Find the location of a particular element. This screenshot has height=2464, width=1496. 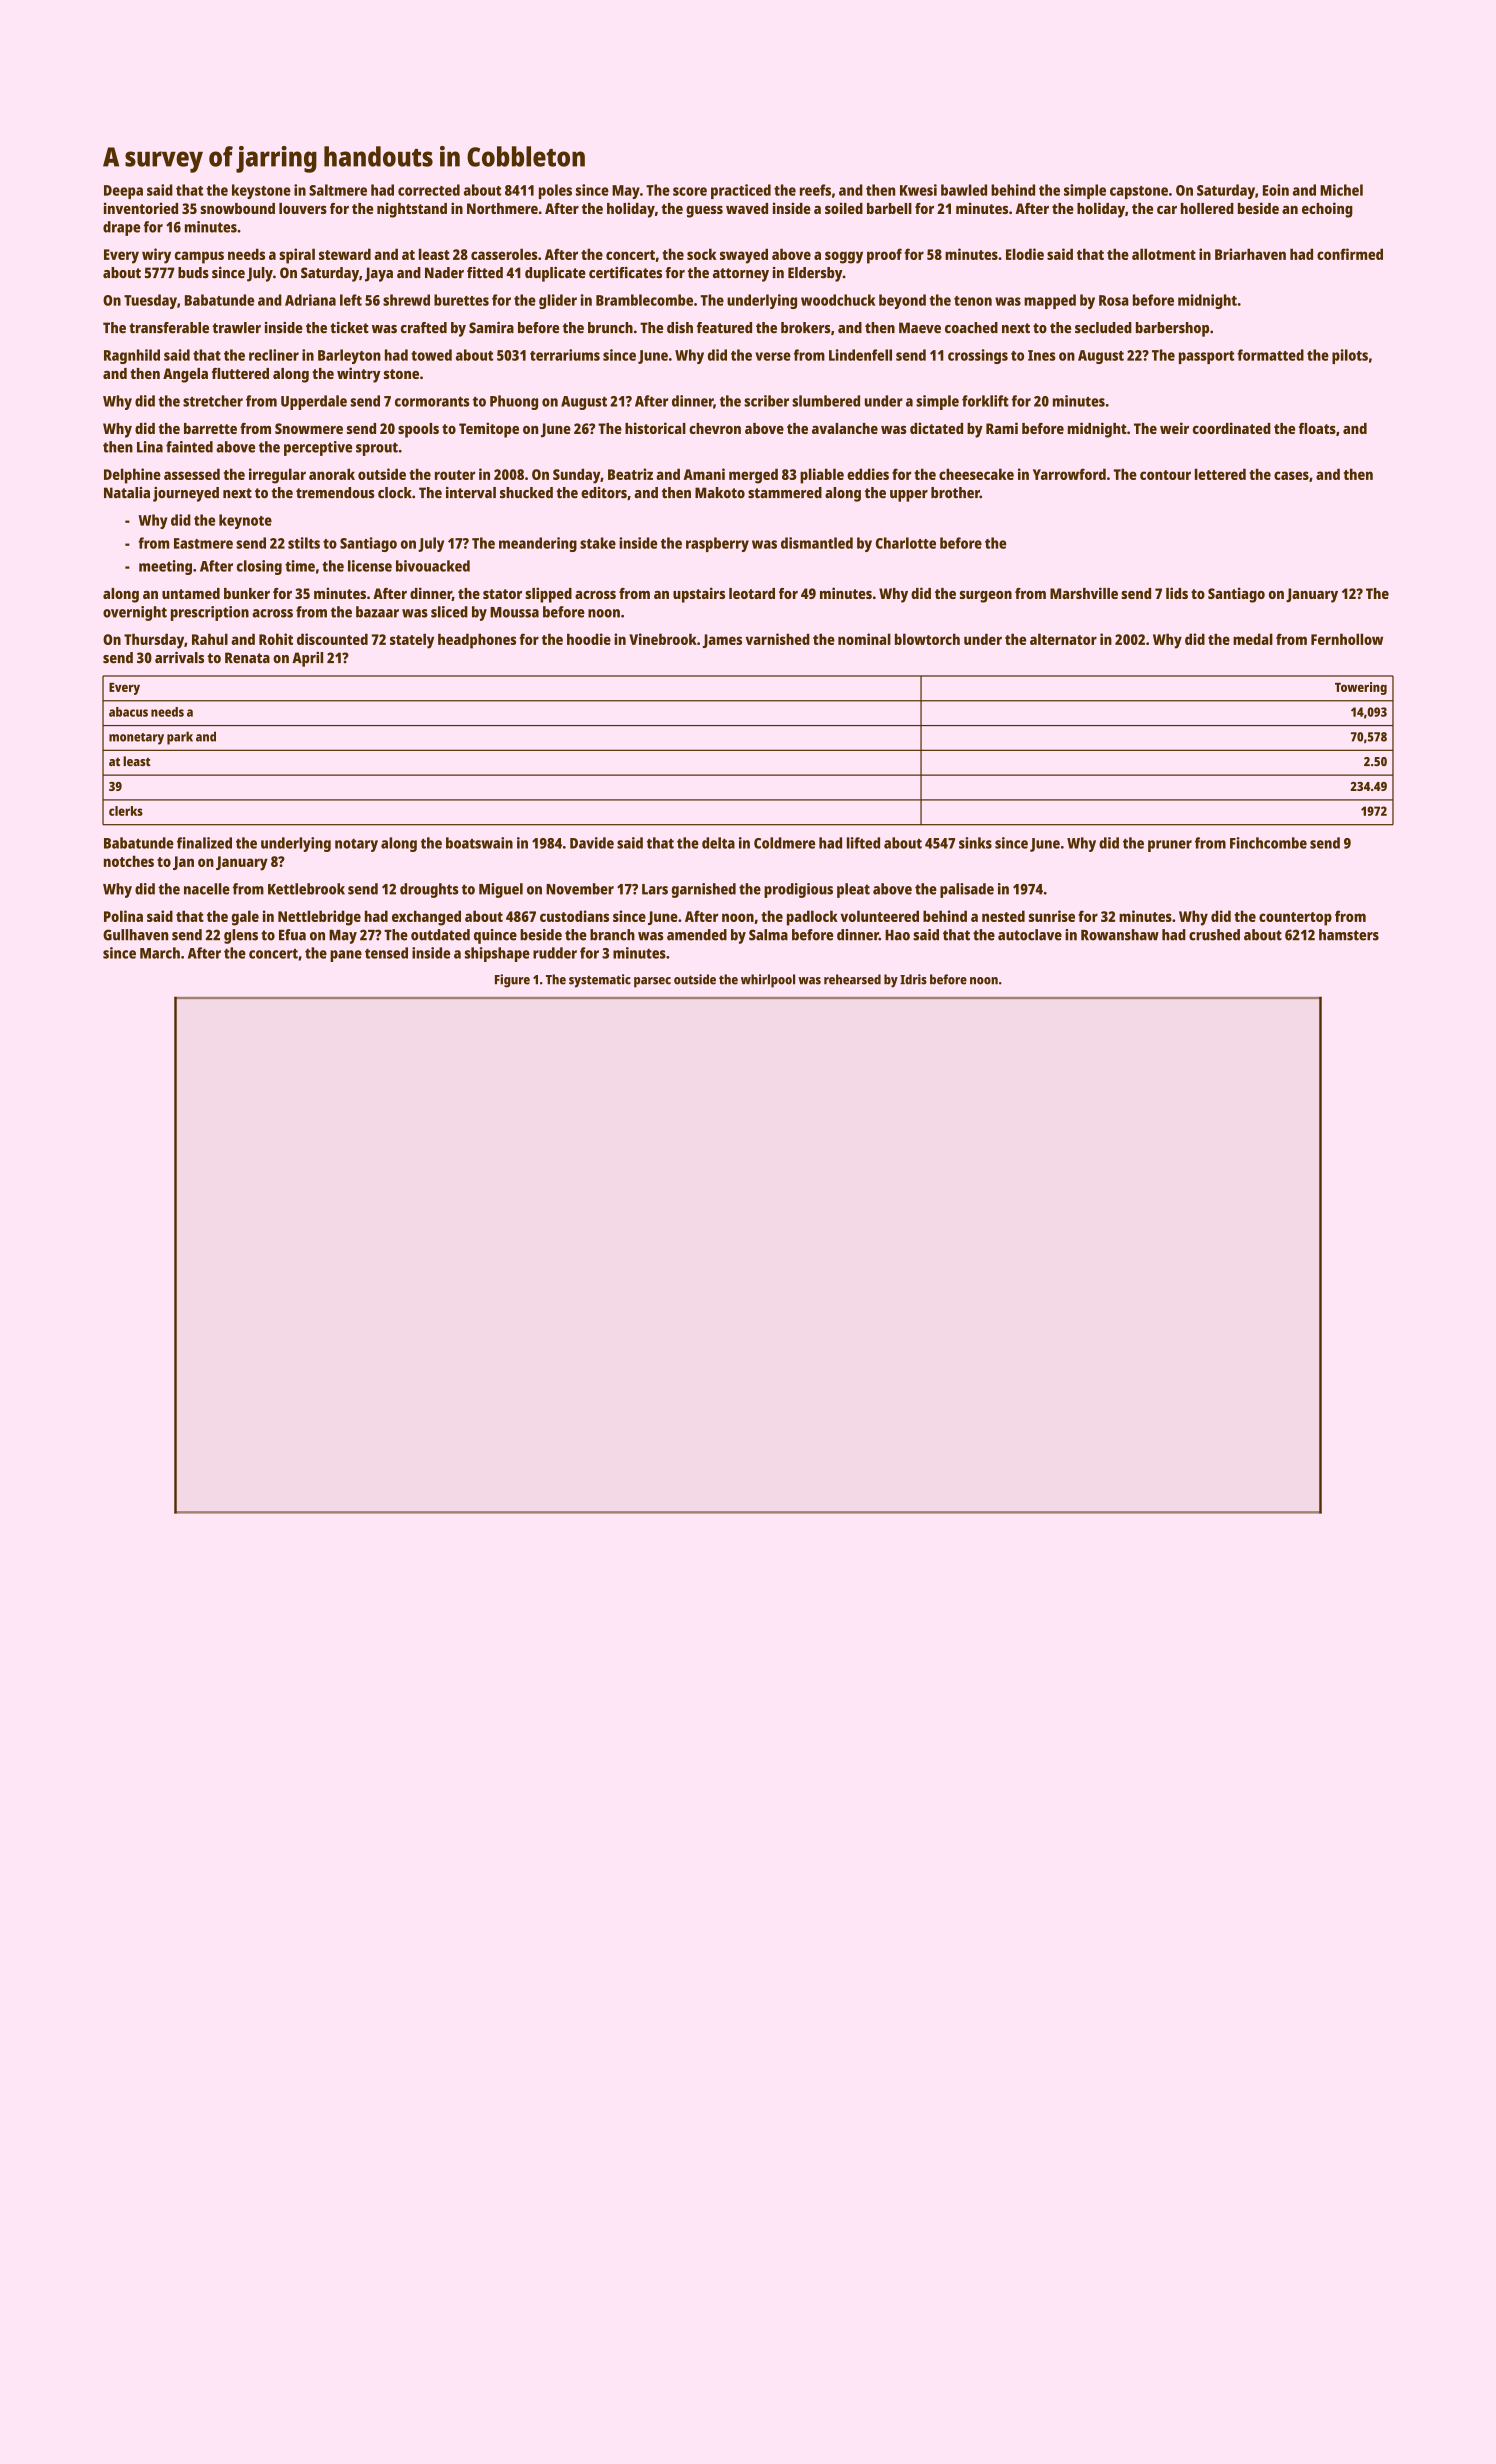

Saltmere is located at coordinates (338, 190).
